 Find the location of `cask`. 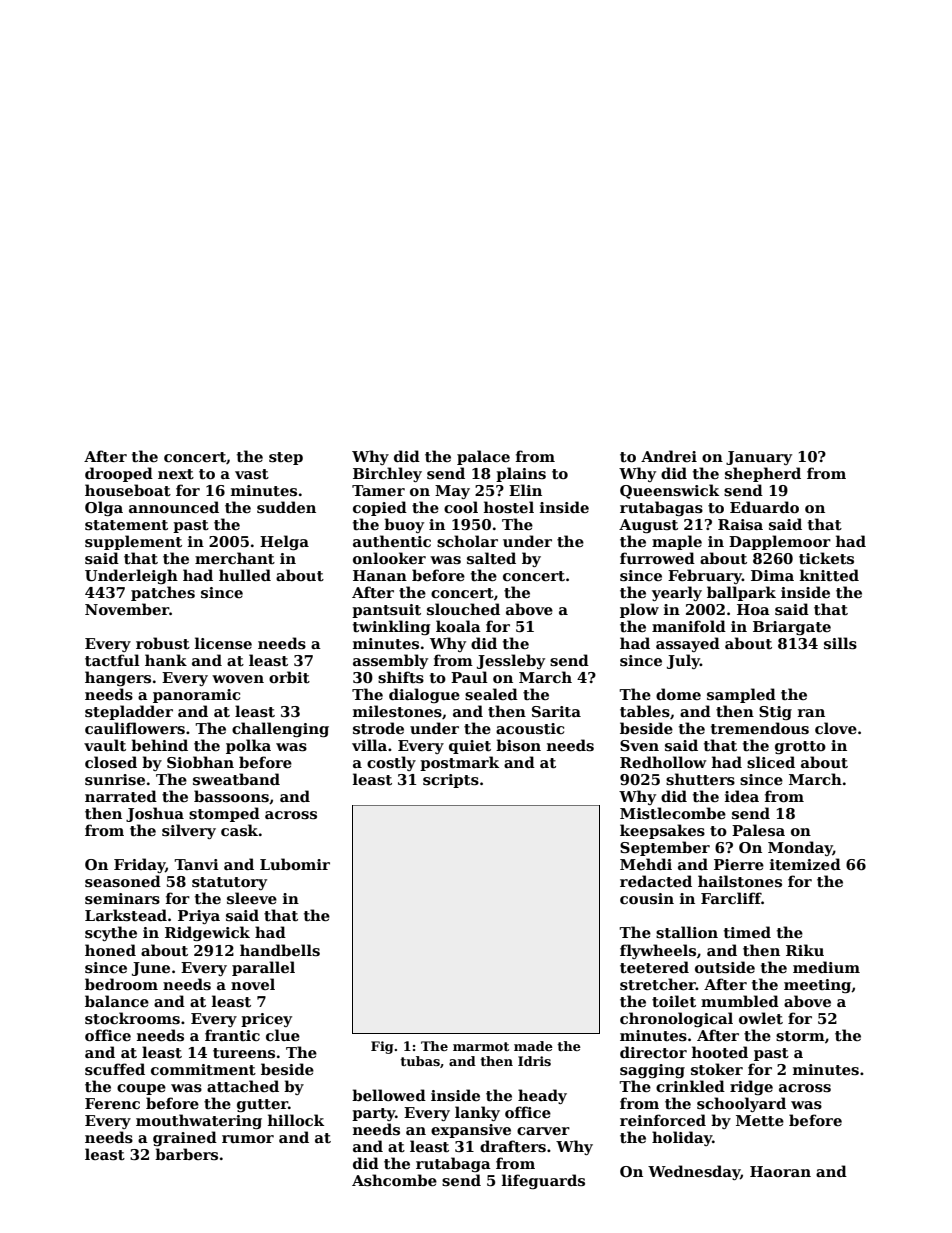

cask is located at coordinates (239, 830).
